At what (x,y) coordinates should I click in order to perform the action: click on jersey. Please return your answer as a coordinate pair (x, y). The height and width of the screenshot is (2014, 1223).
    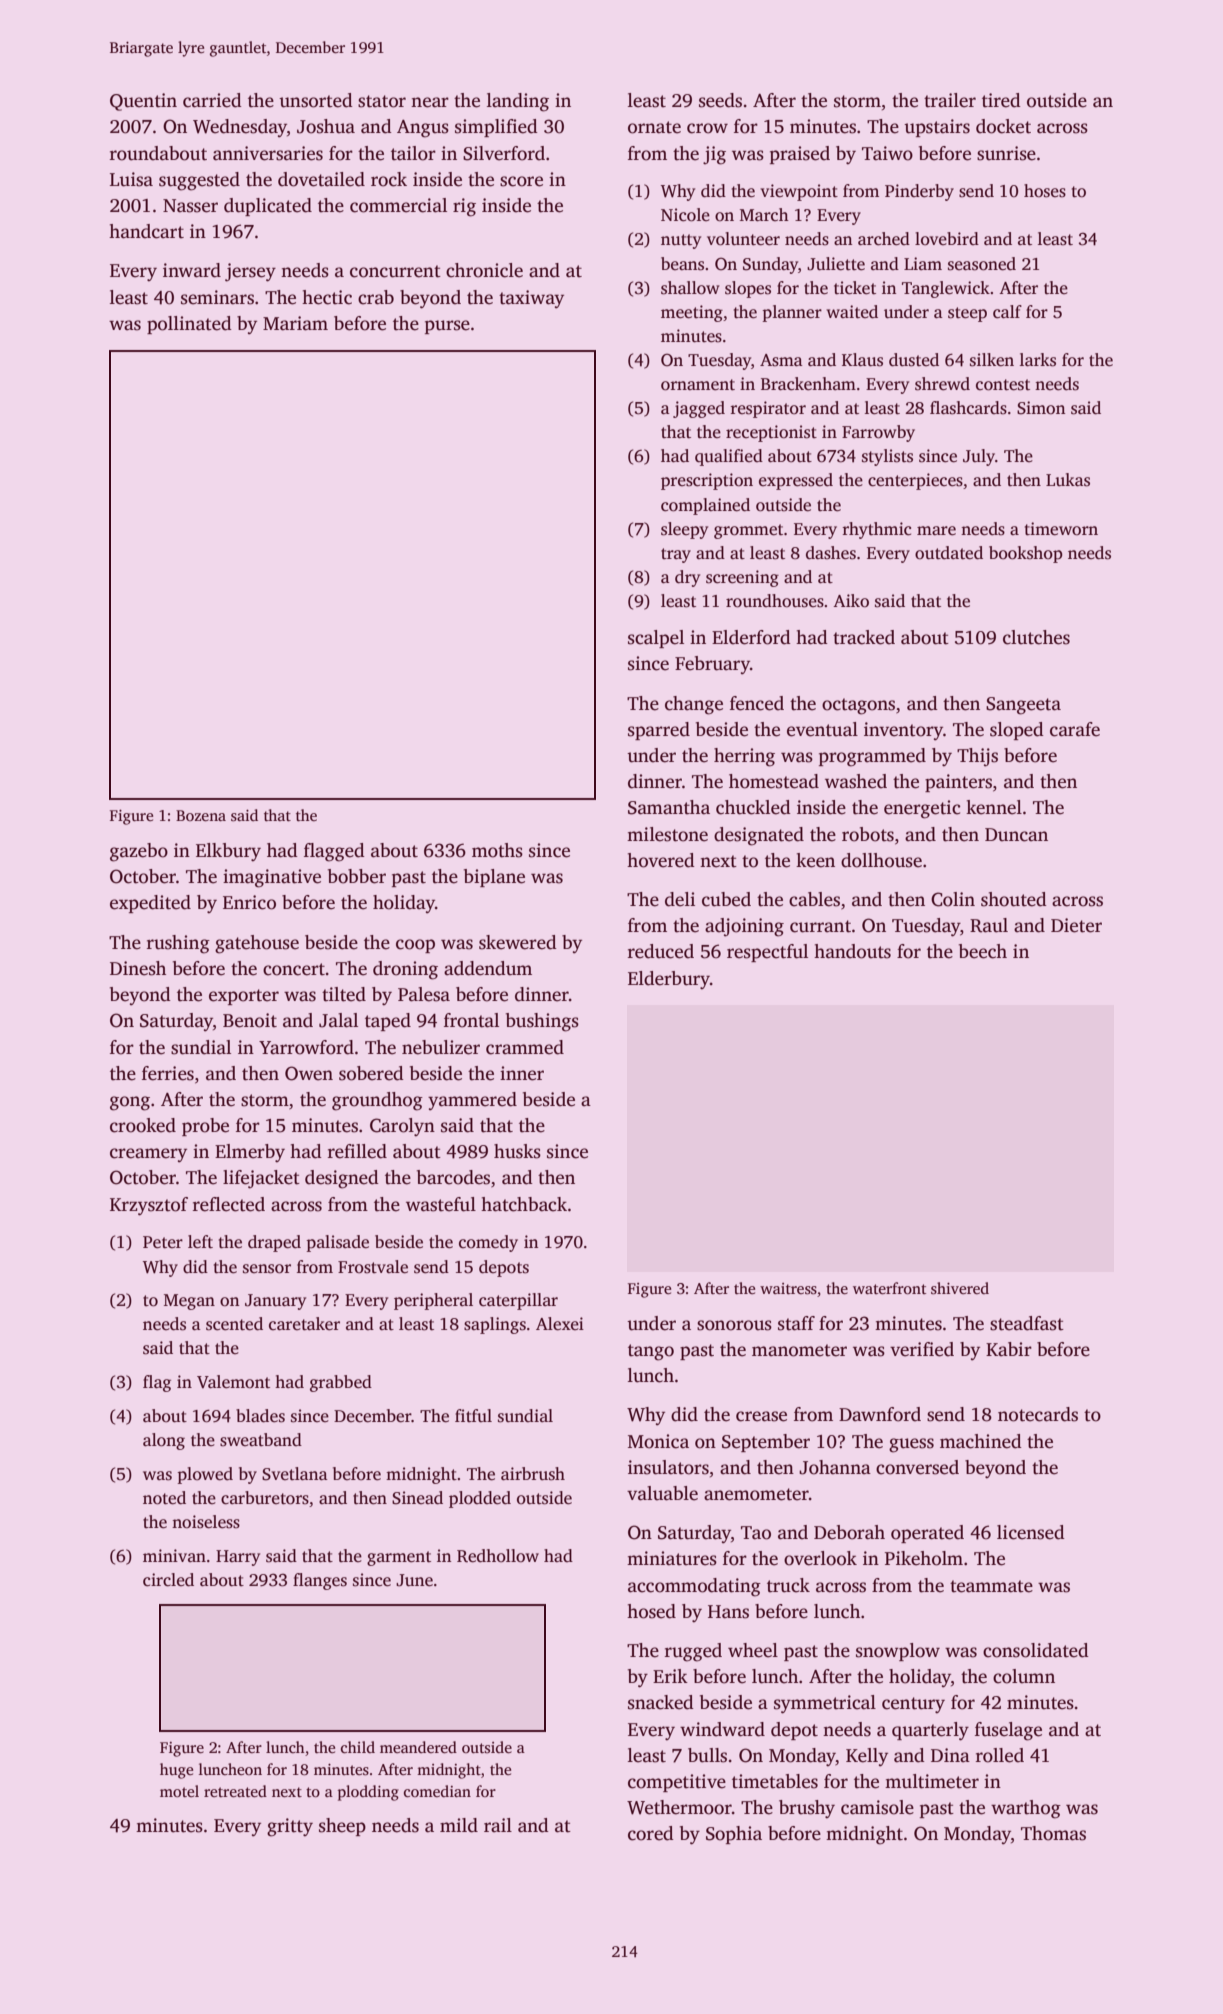
    Looking at the image, I should click on (250, 272).
